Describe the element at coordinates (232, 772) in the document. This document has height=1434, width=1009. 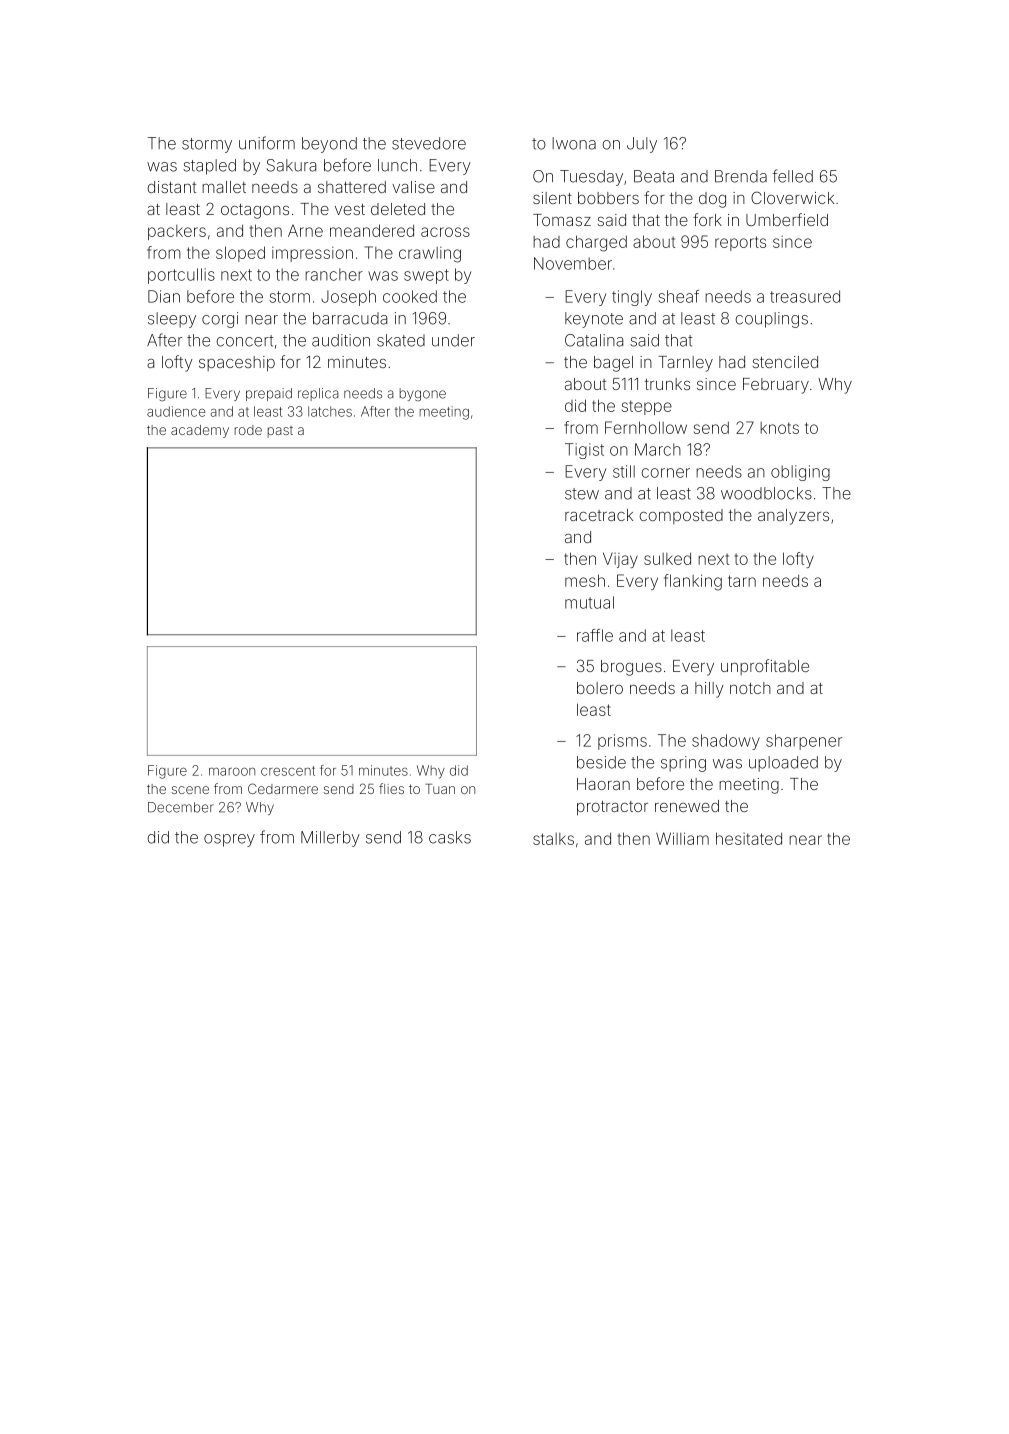
I see `maroon` at that location.
